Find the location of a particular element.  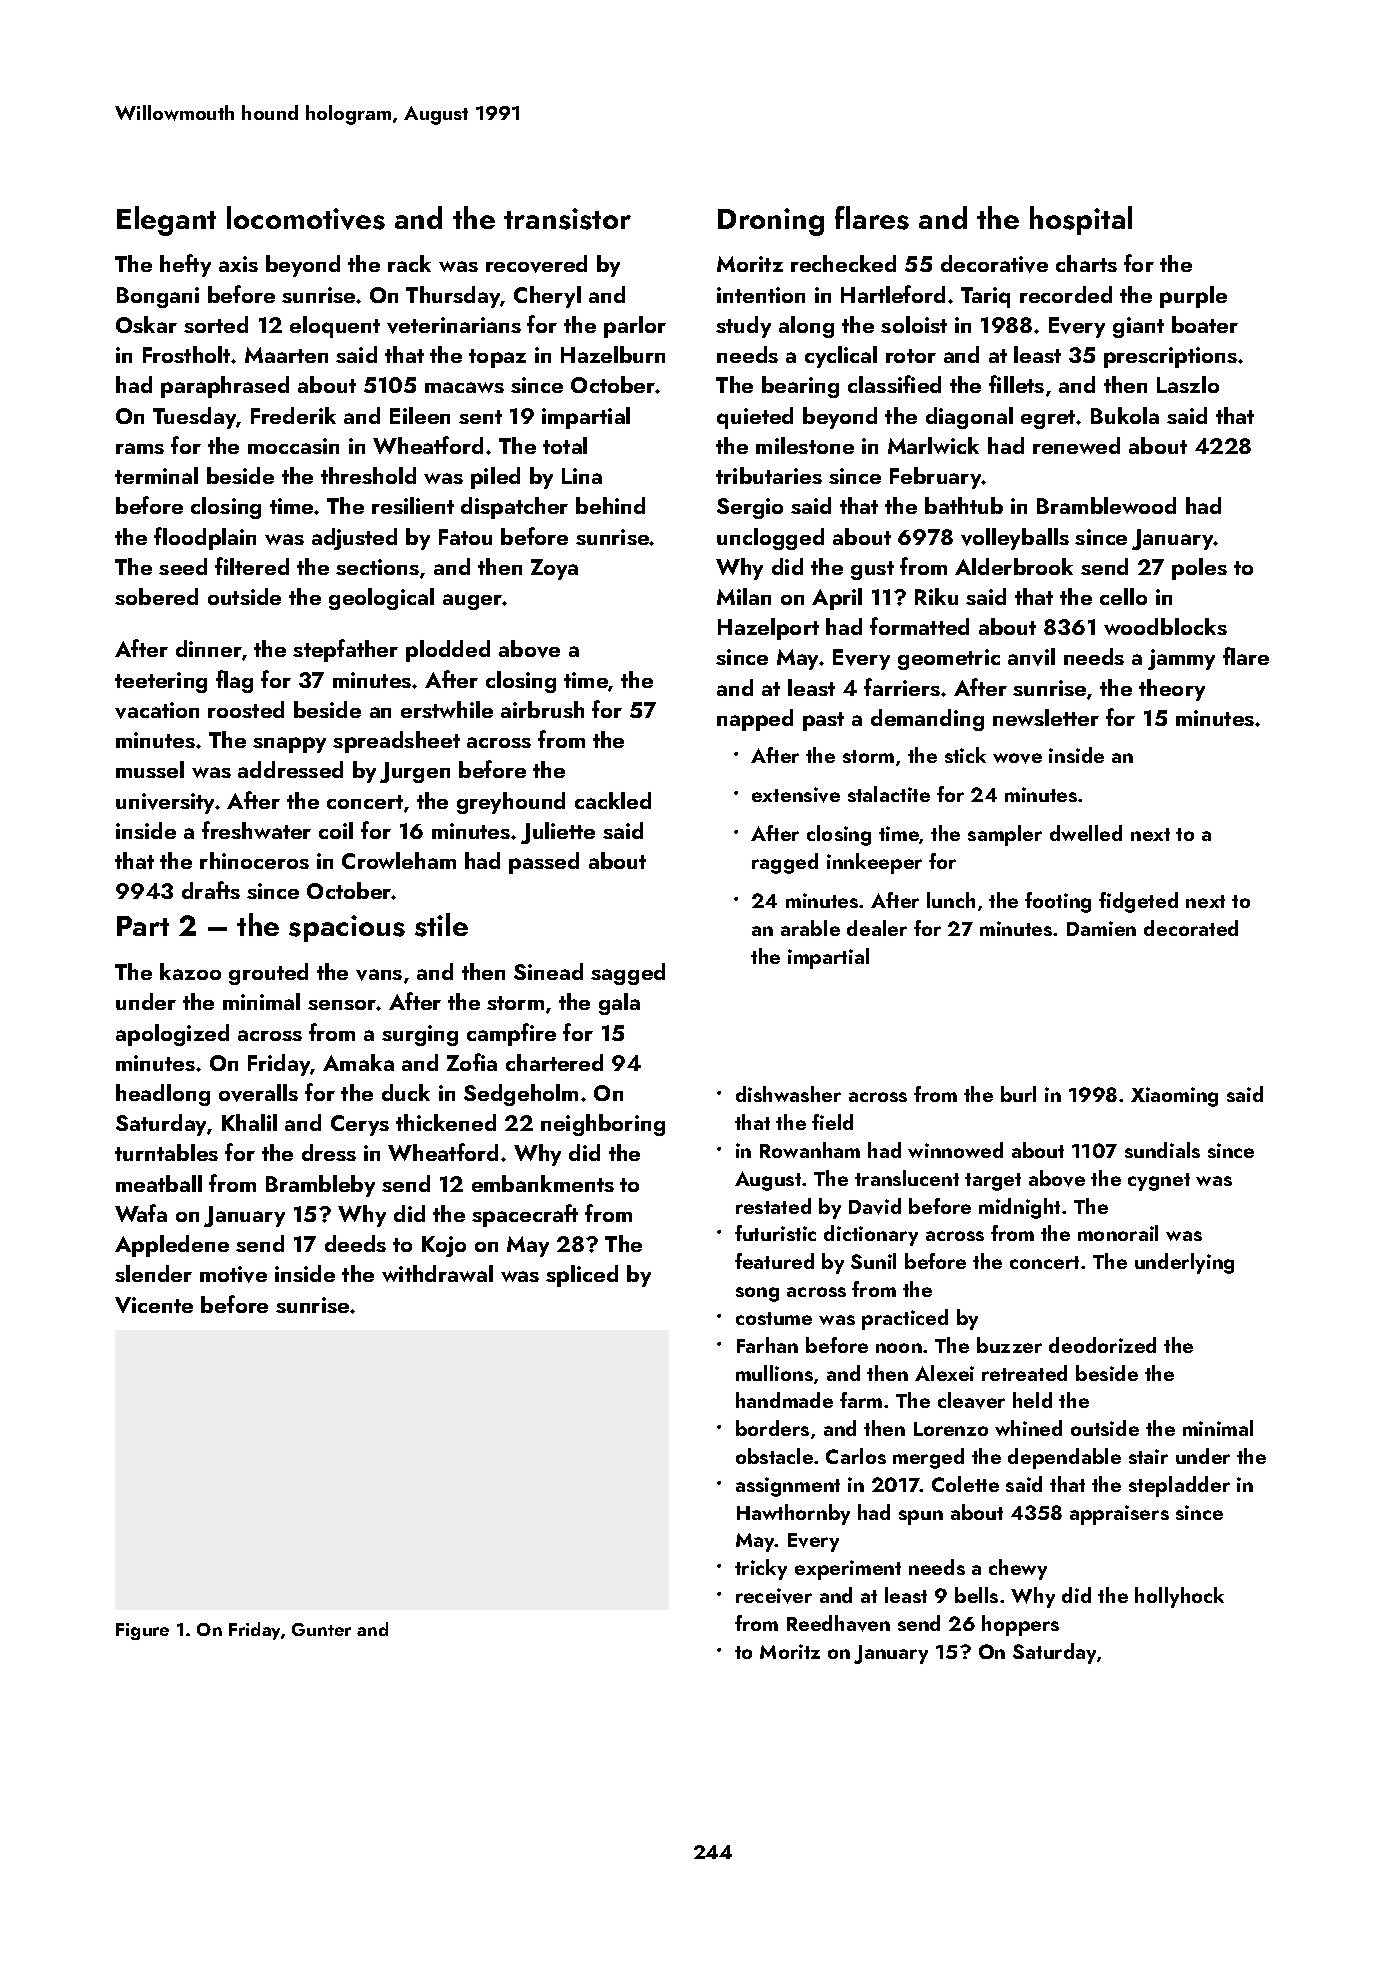

Reedhaven is located at coordinates (838, 1623).
